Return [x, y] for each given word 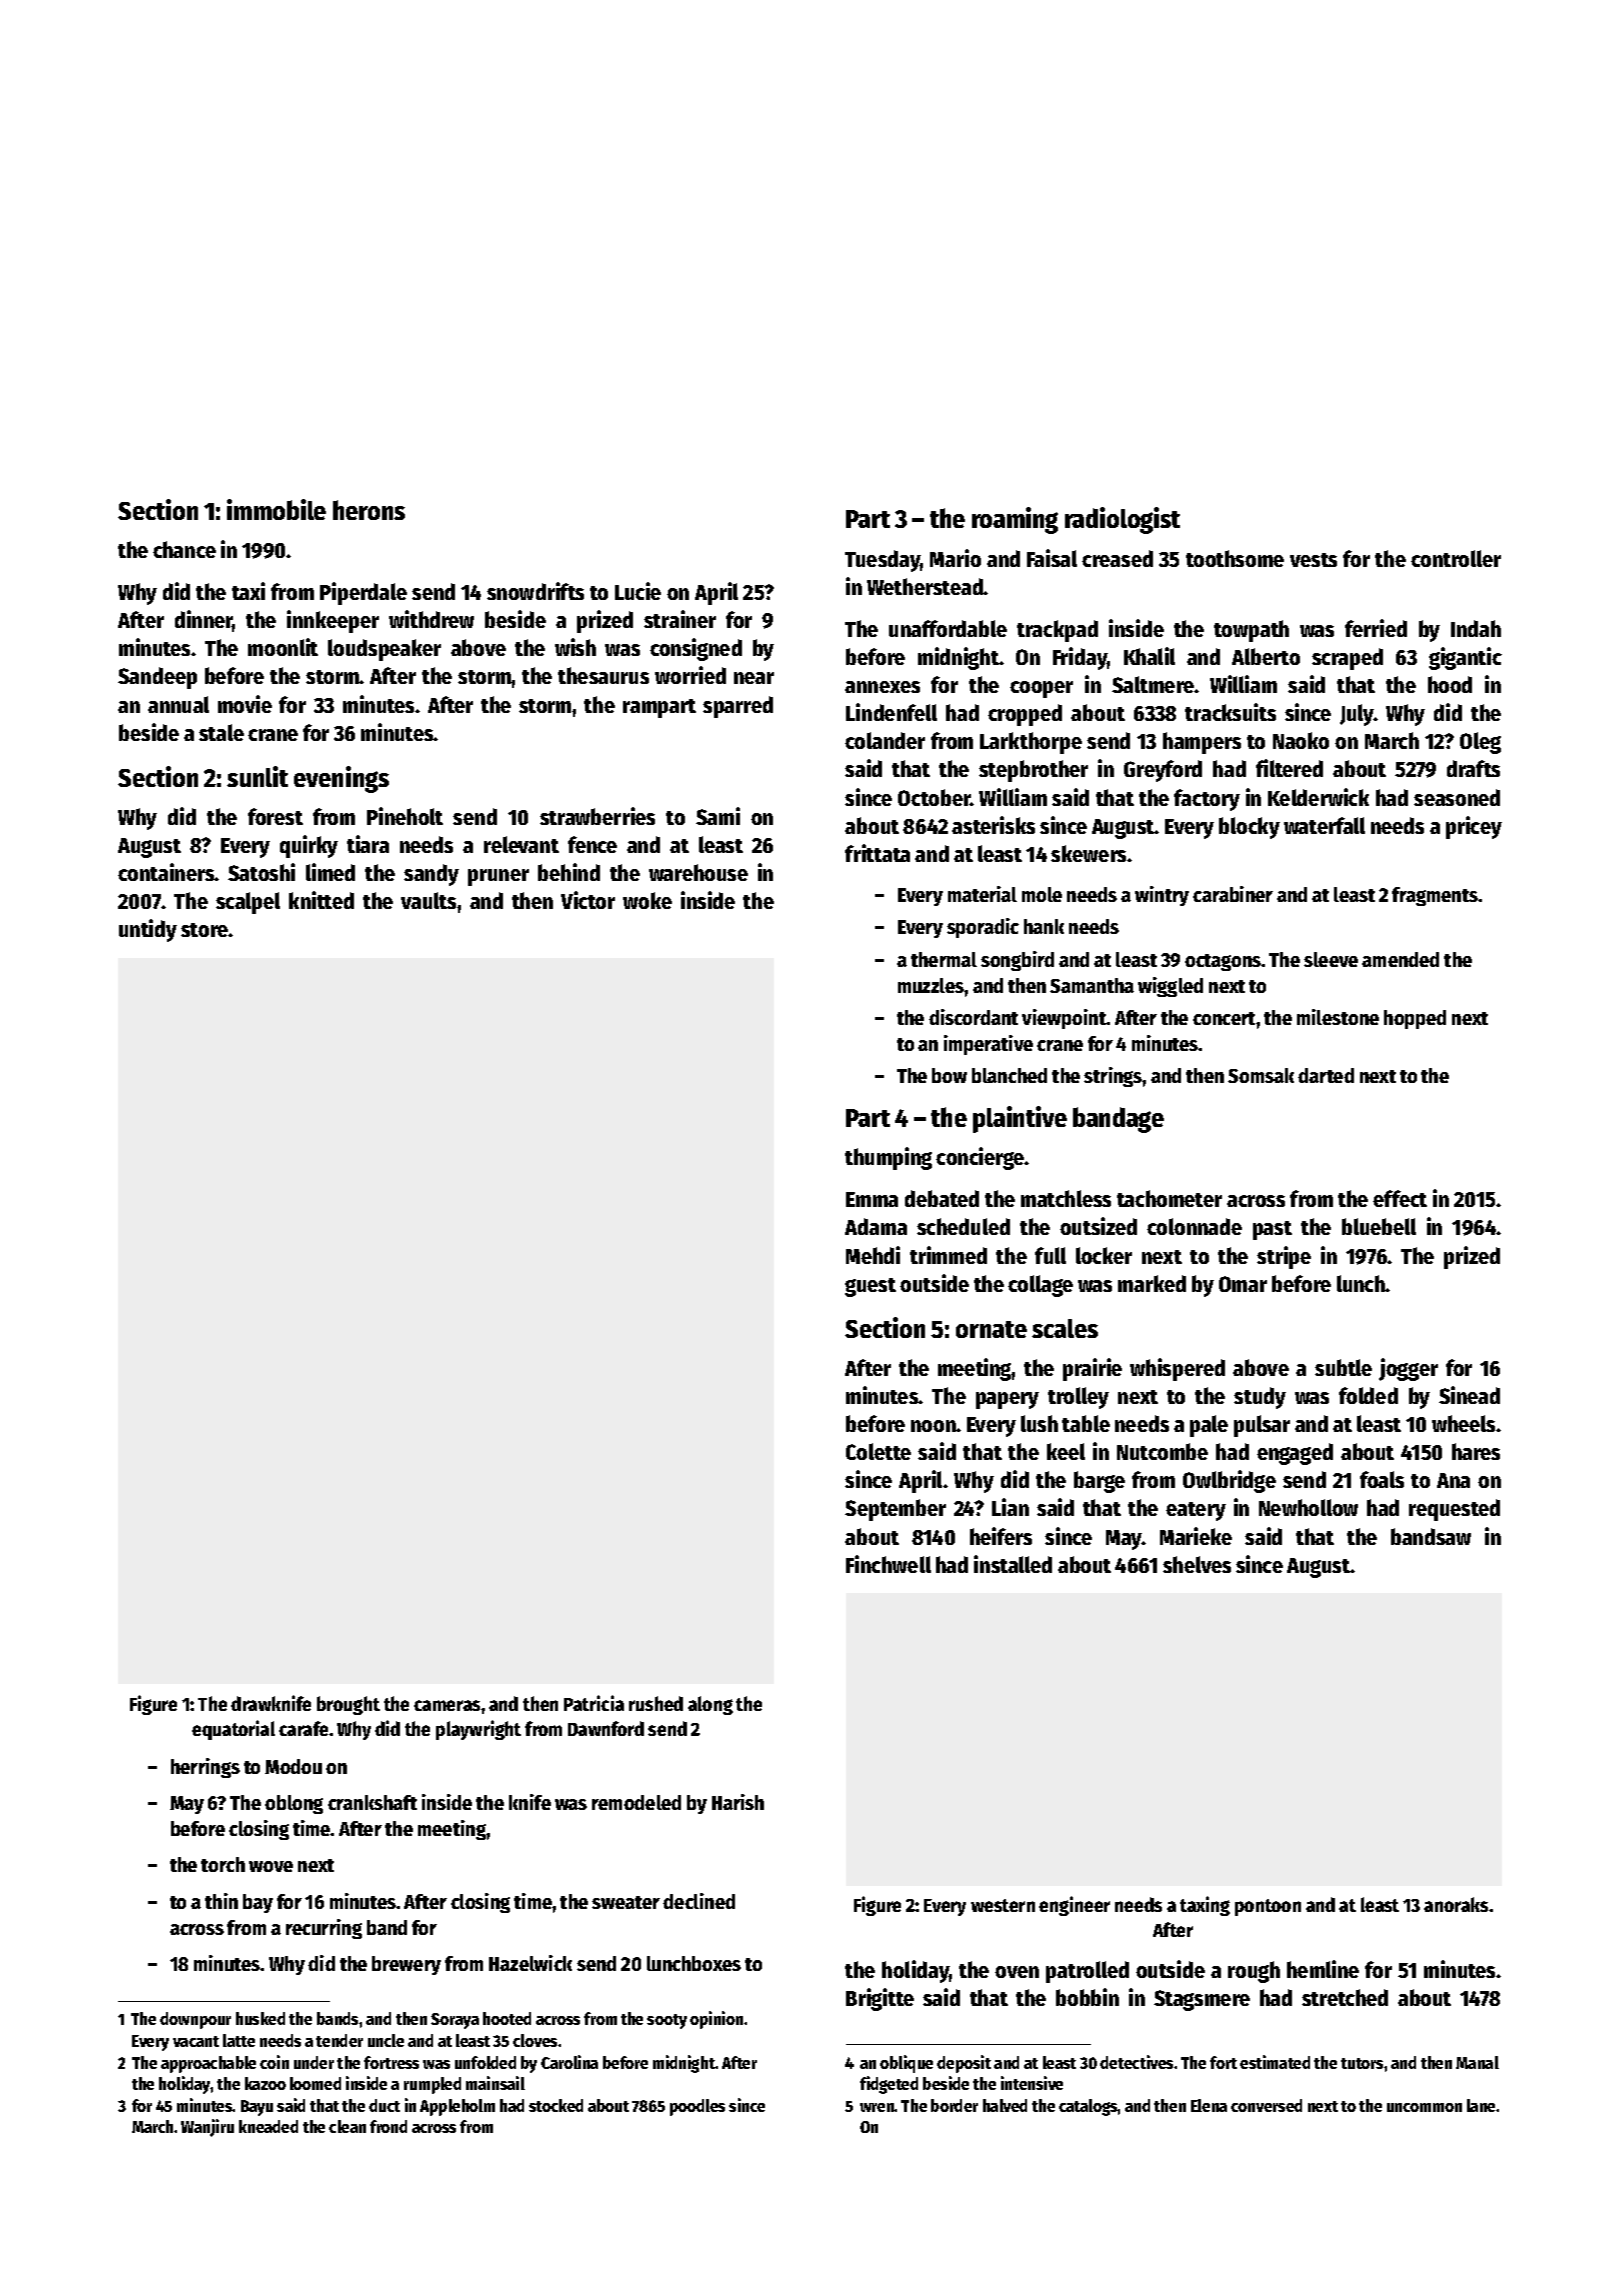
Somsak [1261, 1075]
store [205, 930]
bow [949, 1075]
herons [369, 510]
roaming [1015, 520]
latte [239, 2040]
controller [1456, 558]
